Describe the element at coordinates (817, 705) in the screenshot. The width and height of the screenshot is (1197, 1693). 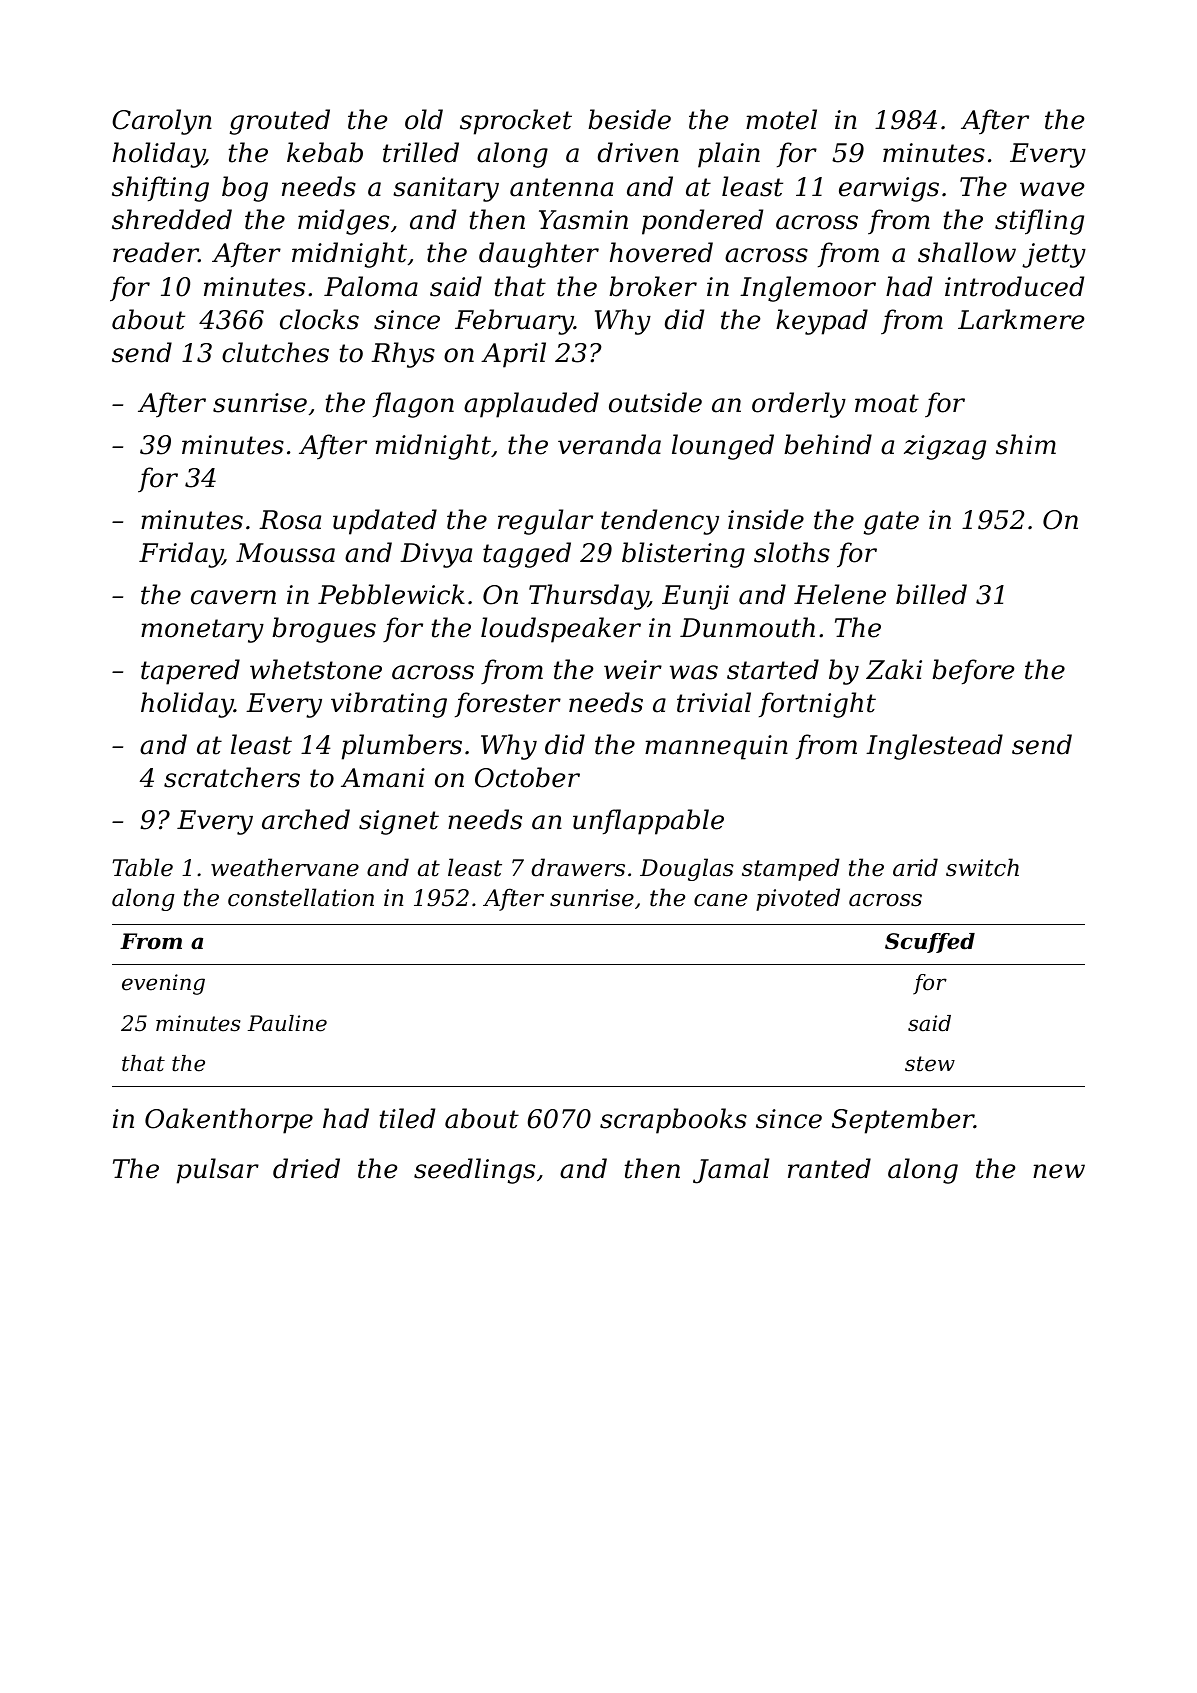
I see `fortnight` at that location.
